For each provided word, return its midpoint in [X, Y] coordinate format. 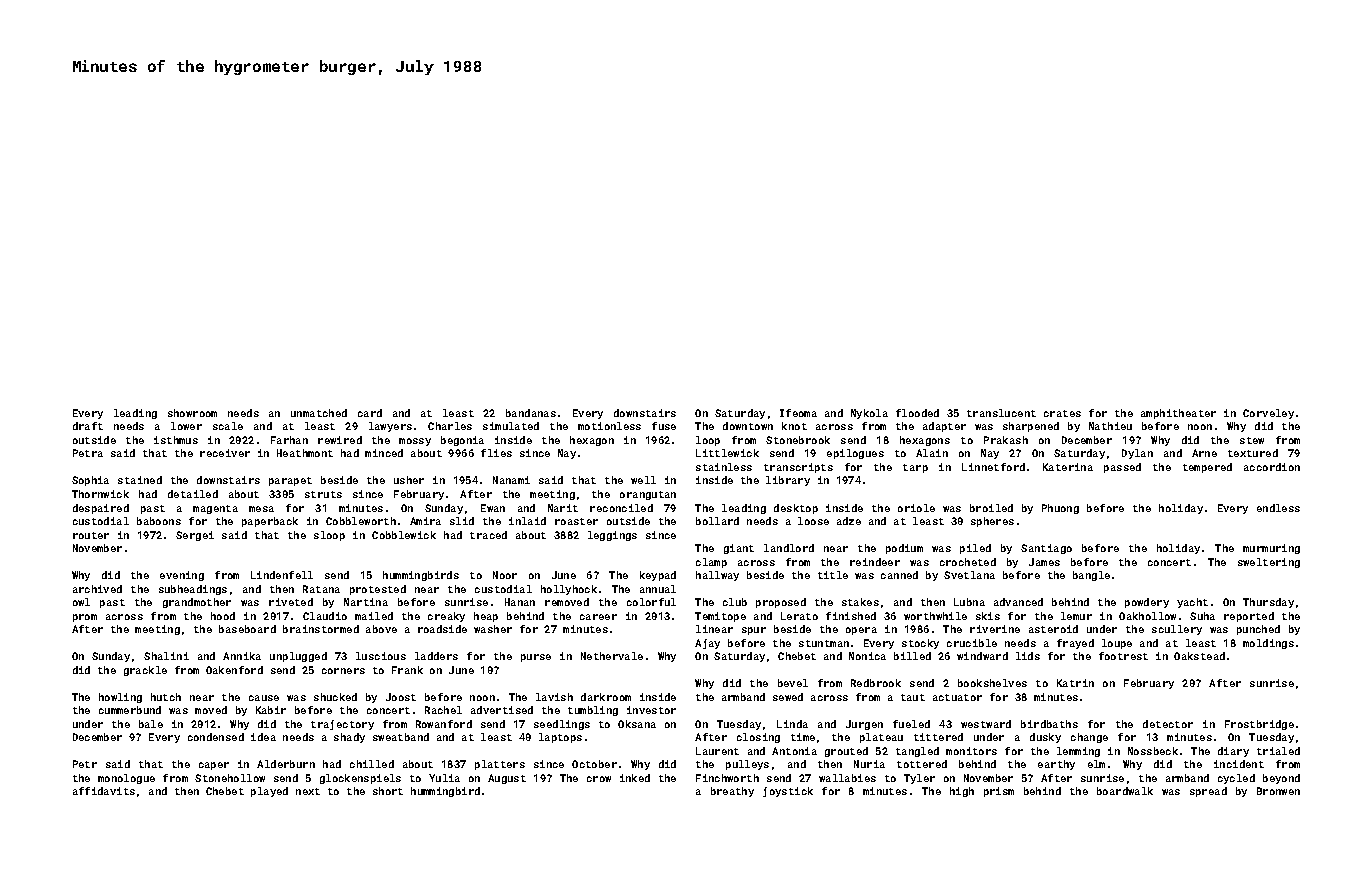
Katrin [1075, 683]
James [1044, 562]
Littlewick [727, 453]
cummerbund [130, 710]
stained [140, 480]
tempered [1207, 468]
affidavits [104, 791]
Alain [932, 453]
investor [651, 710]
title [833, 575]
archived [97, 589]
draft [88, 426]
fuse [664, 426]
